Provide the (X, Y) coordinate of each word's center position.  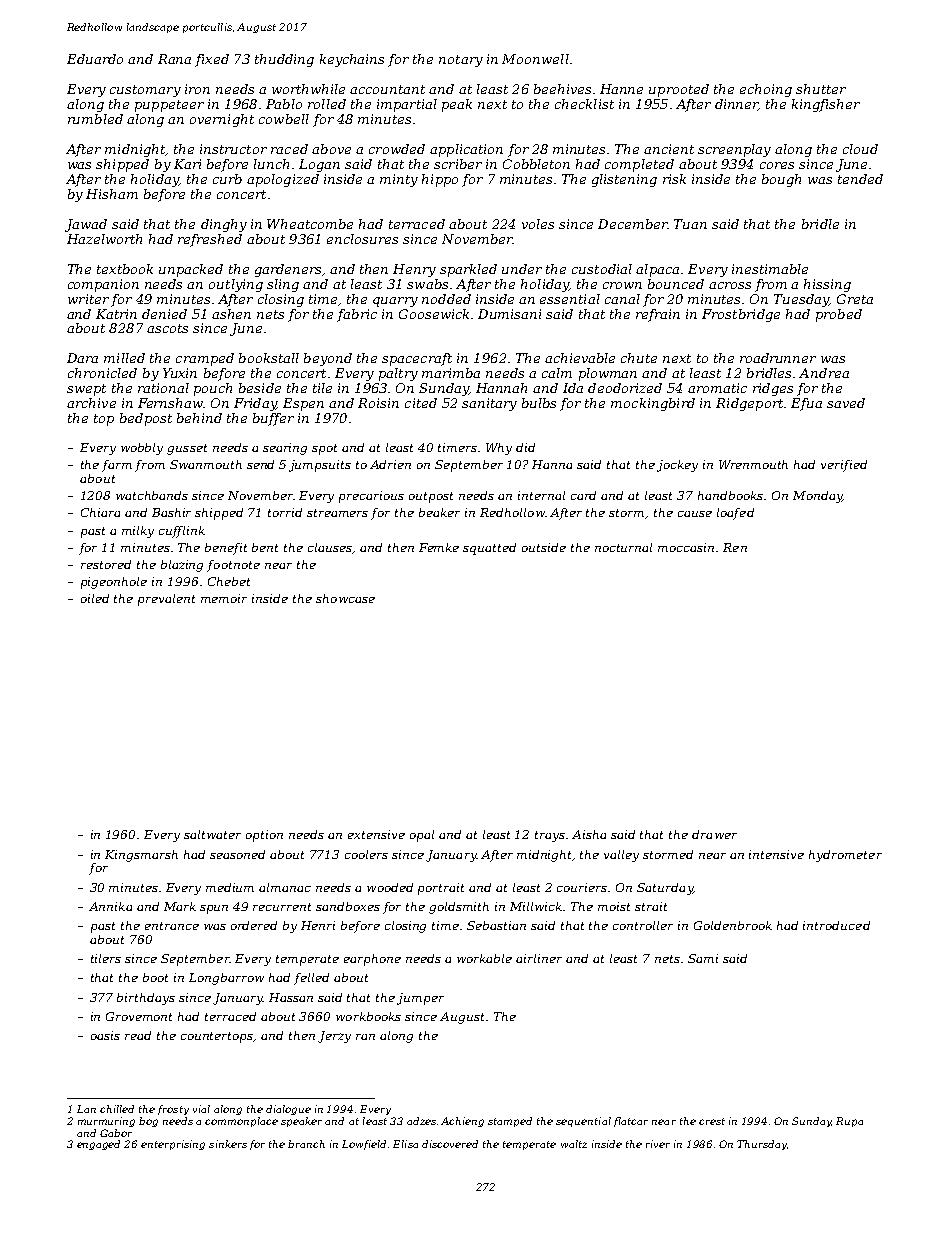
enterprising (173, 1145)
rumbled (95, 119)
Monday (817, 497)
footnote (233, 566)
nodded (446, 299)
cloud (860, 149)
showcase (345, 598)
